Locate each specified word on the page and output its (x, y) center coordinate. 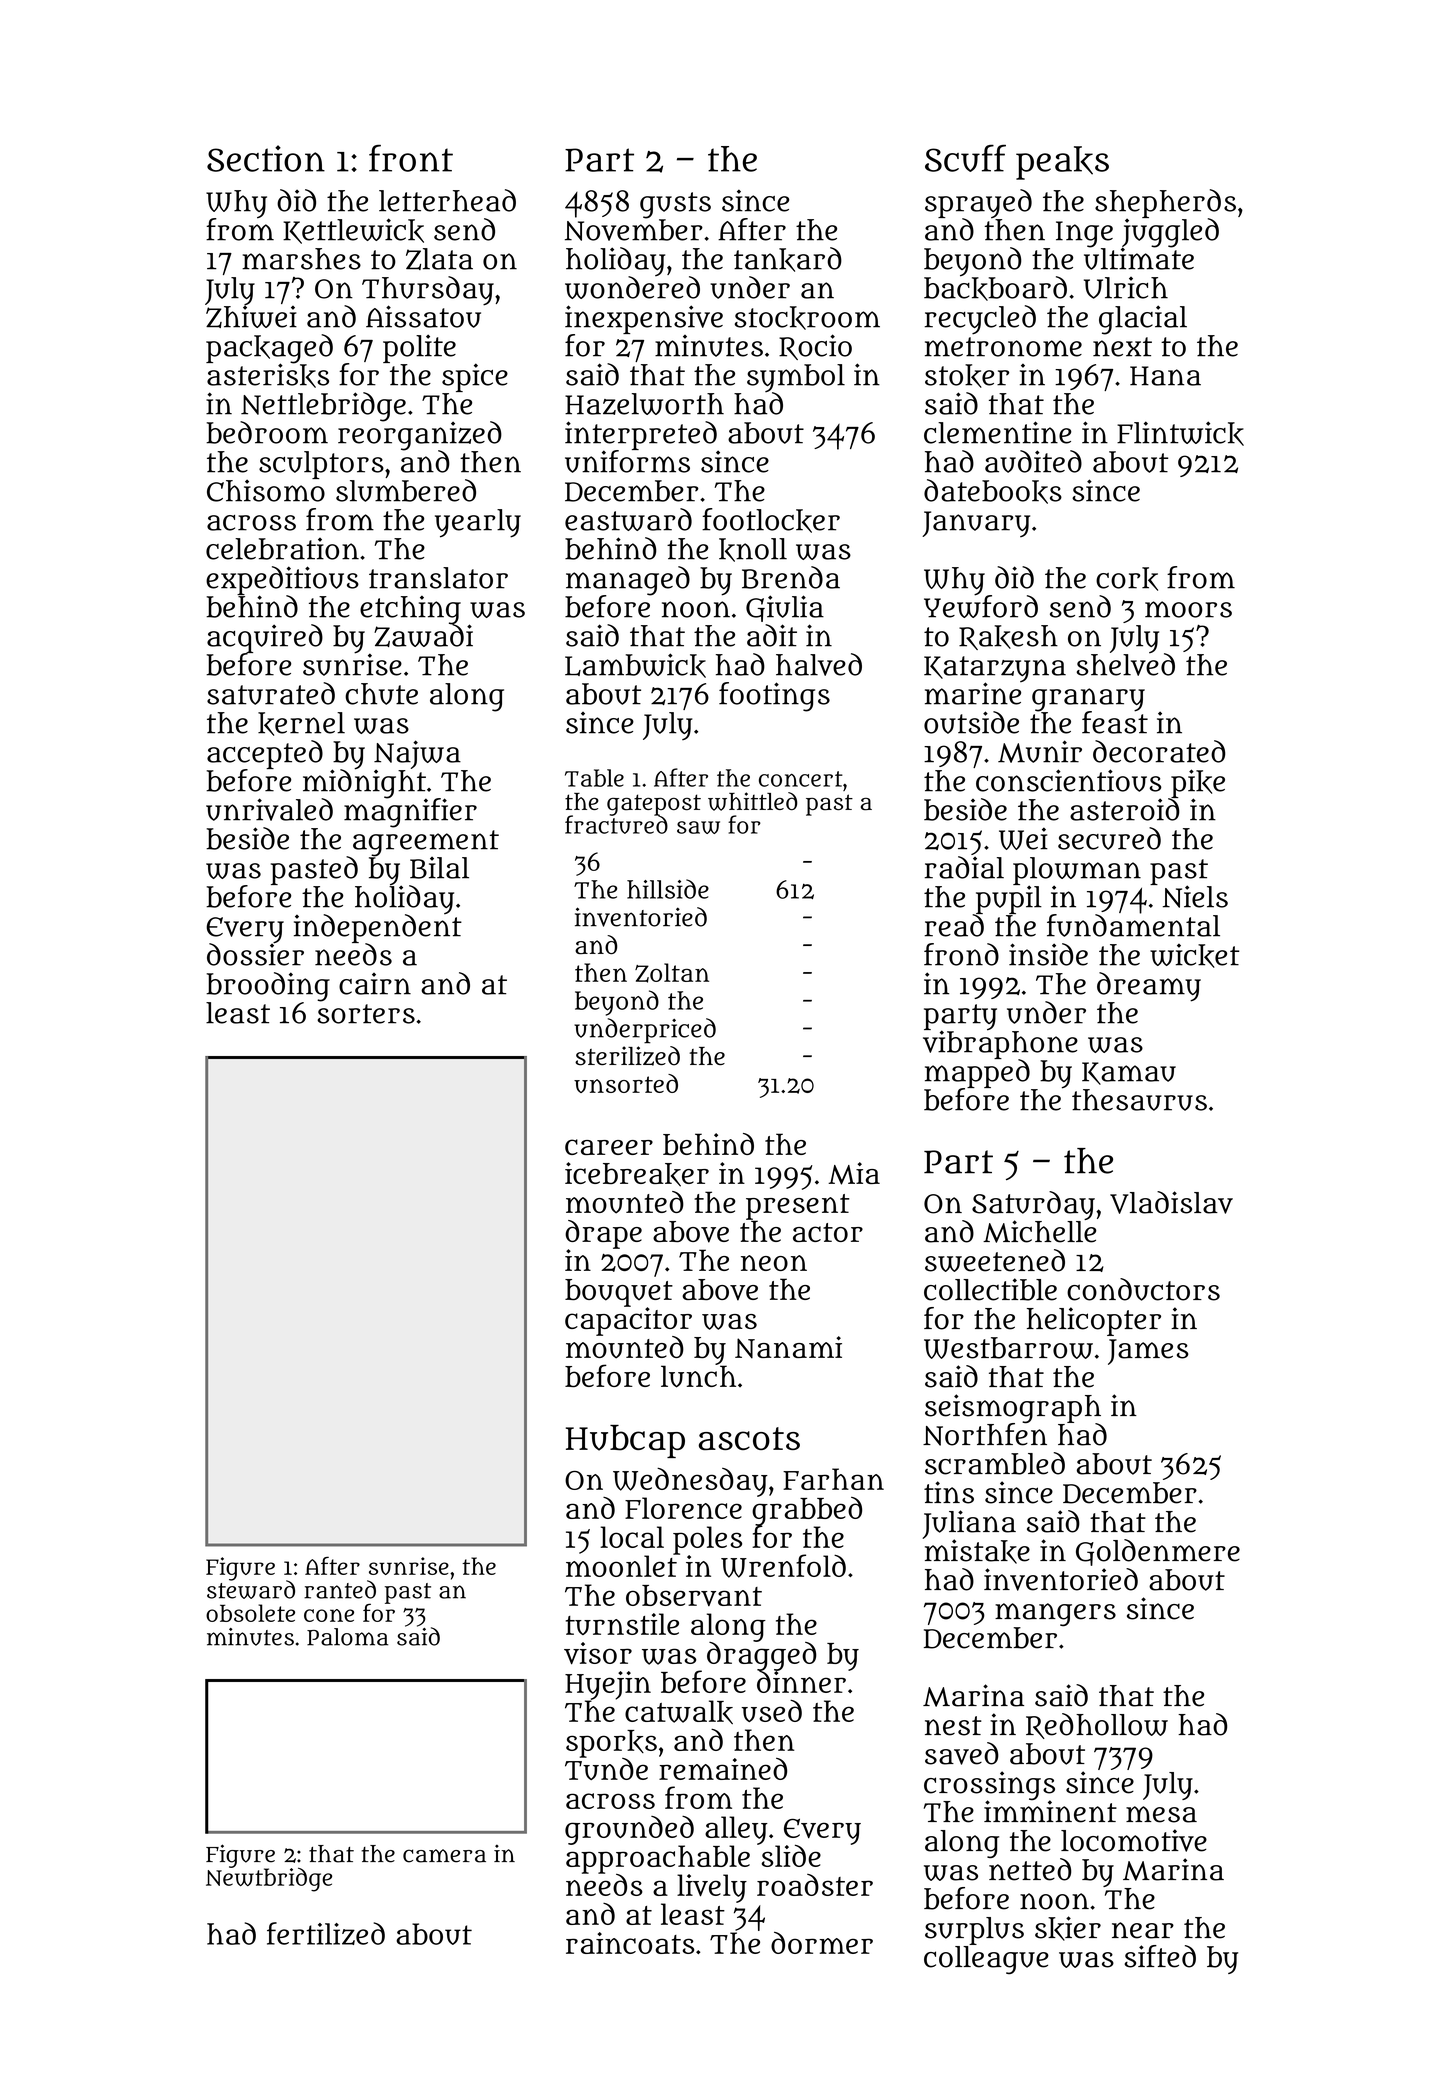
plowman (1077, 871)
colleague (986, 1960)
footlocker (771, 520)
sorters (366, 1014)
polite (419, 348)
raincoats (630, 1943)
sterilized (627, 1056)
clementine (998, 432)
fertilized (326, 1933)
